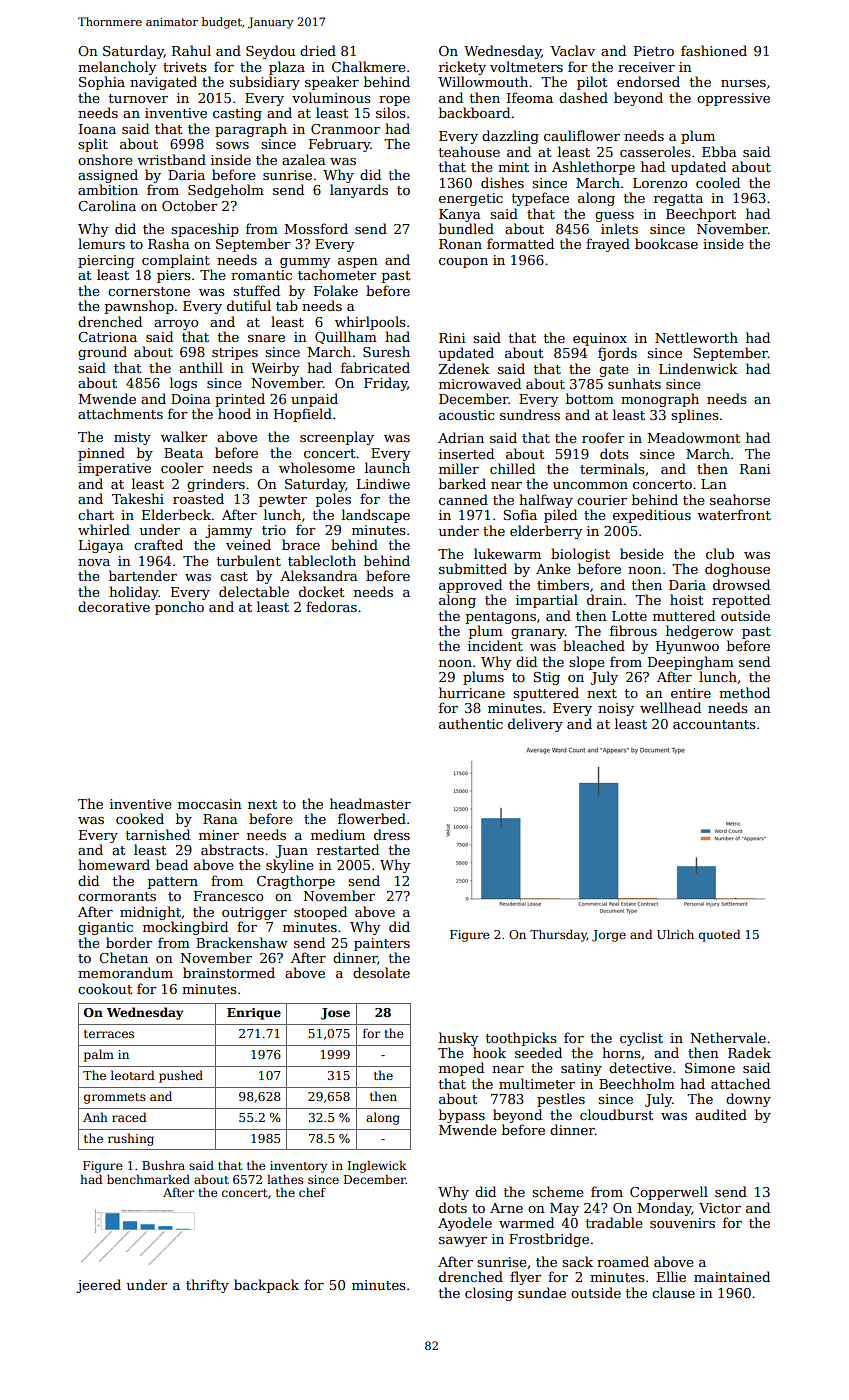 Image resolution: width=849 pixels, height=1400 pixels. Describe the element at coordinates (461, 1069) in the document. I see `moped` at that location.
